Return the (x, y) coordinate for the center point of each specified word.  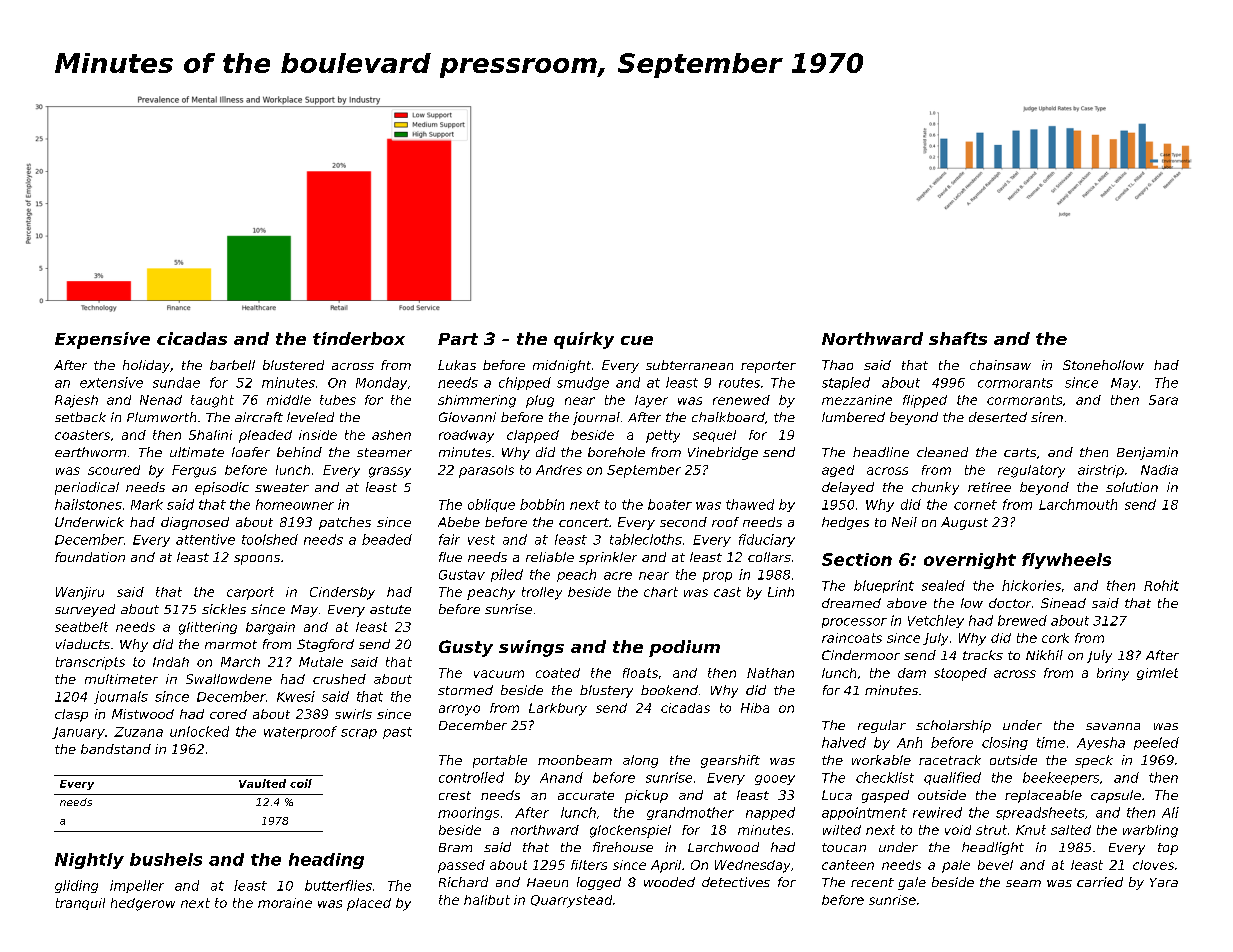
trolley (542, 593)
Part (458, 339)
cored (228, 714)
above (907, 603)
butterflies (338, 885)
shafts (958, 338)
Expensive (102, 340)
